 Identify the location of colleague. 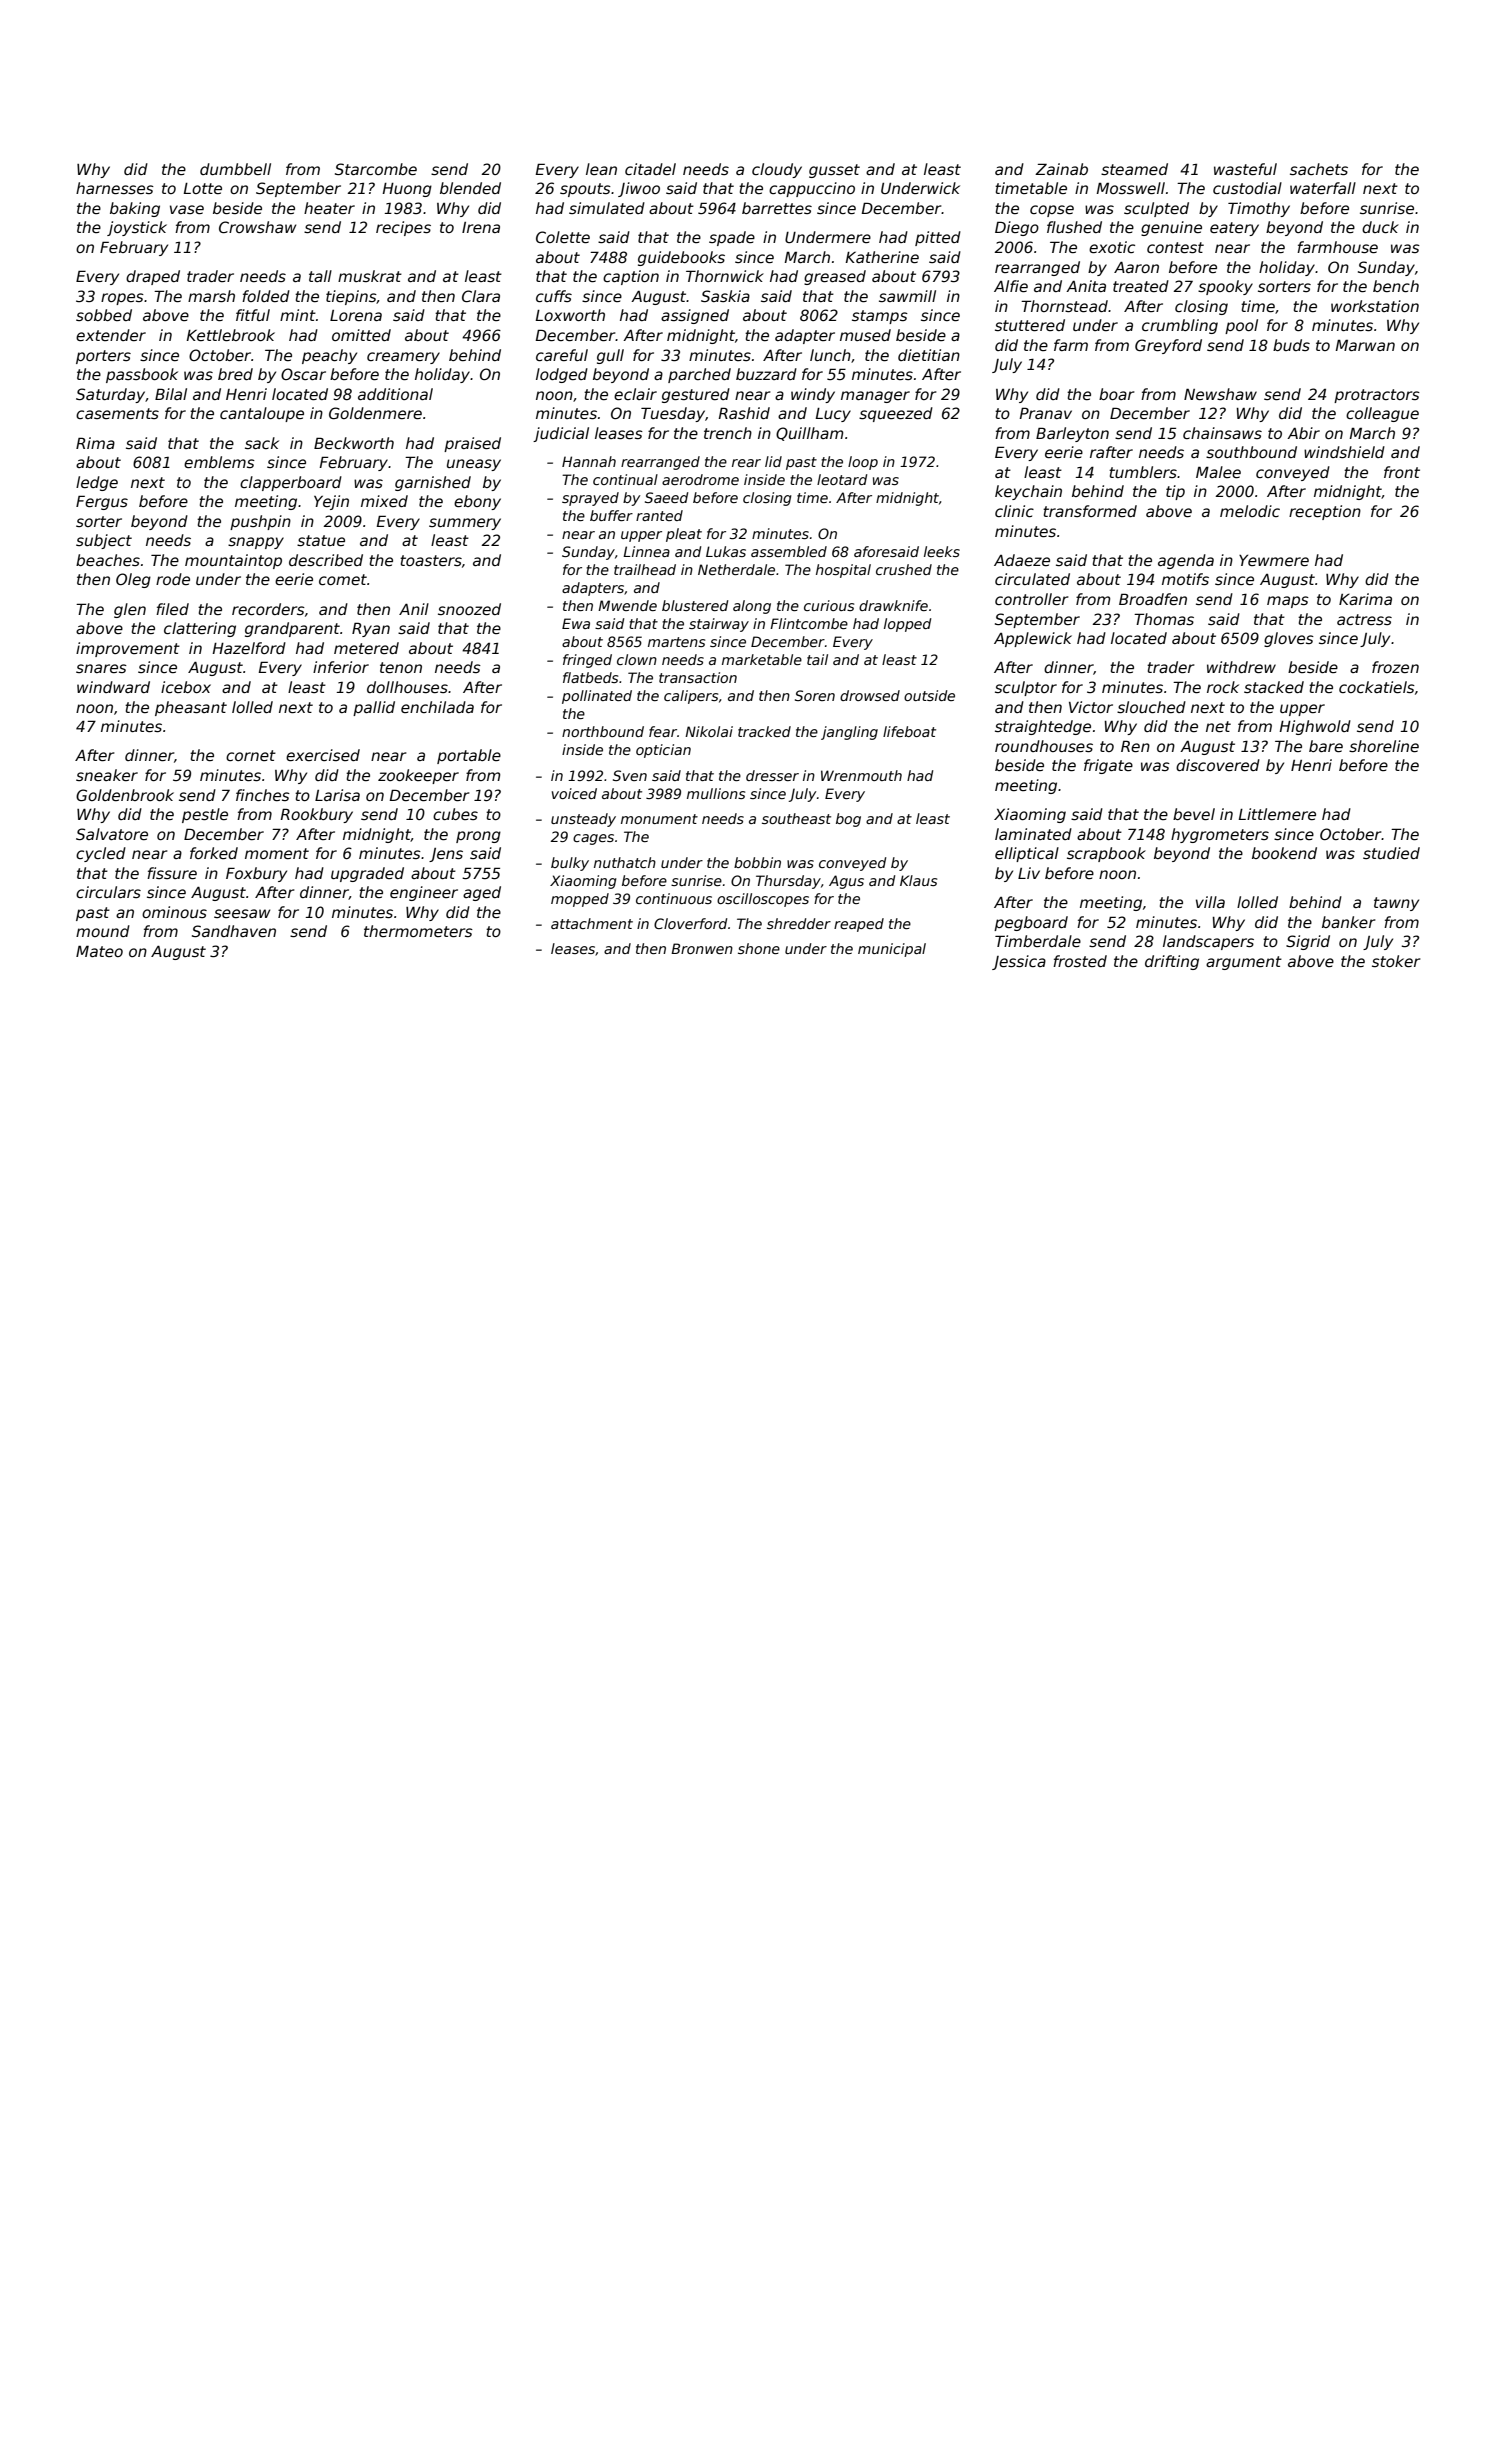
(1382, 414).
